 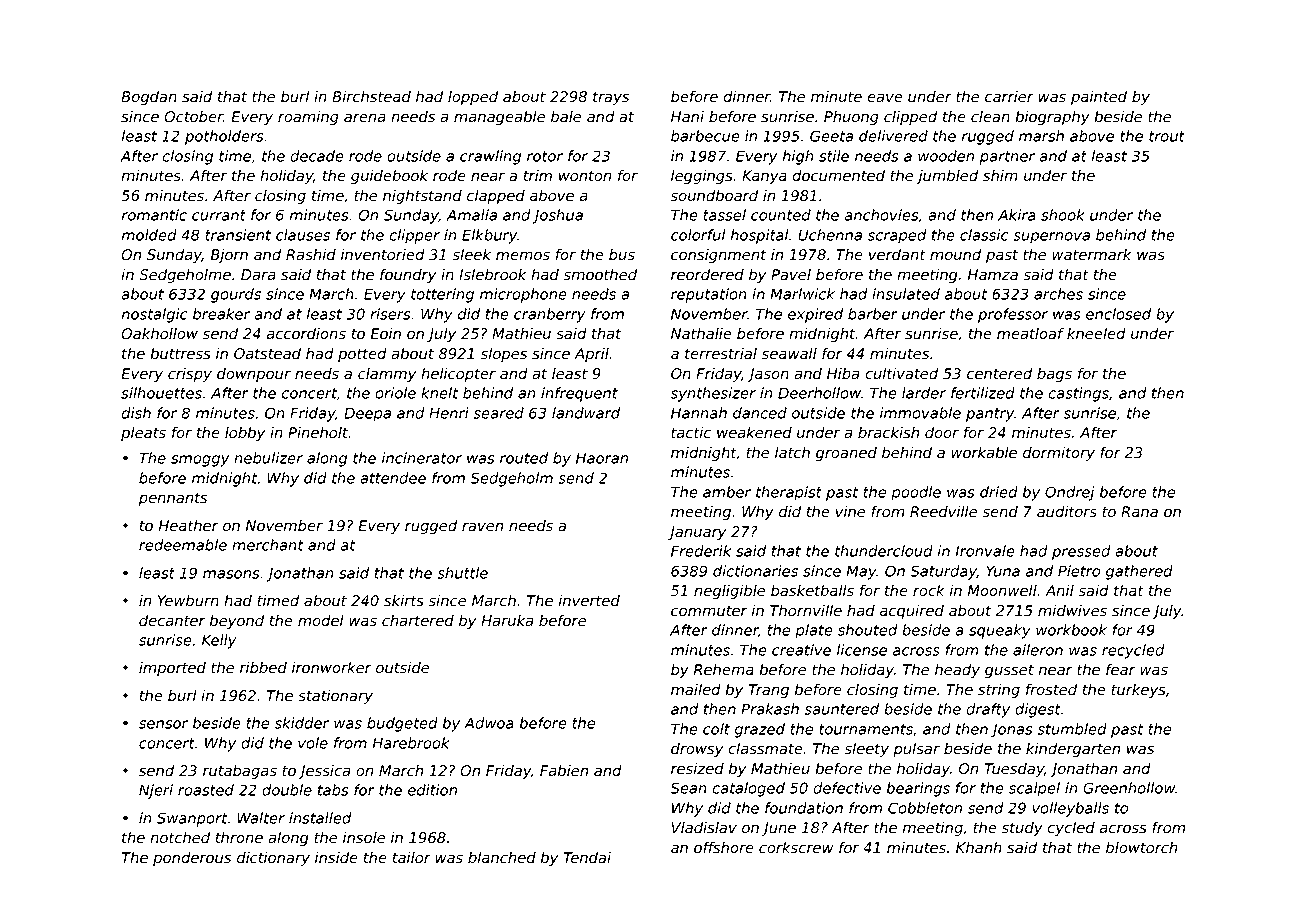 I want to click on wooden, so click(x=946, y=156).
